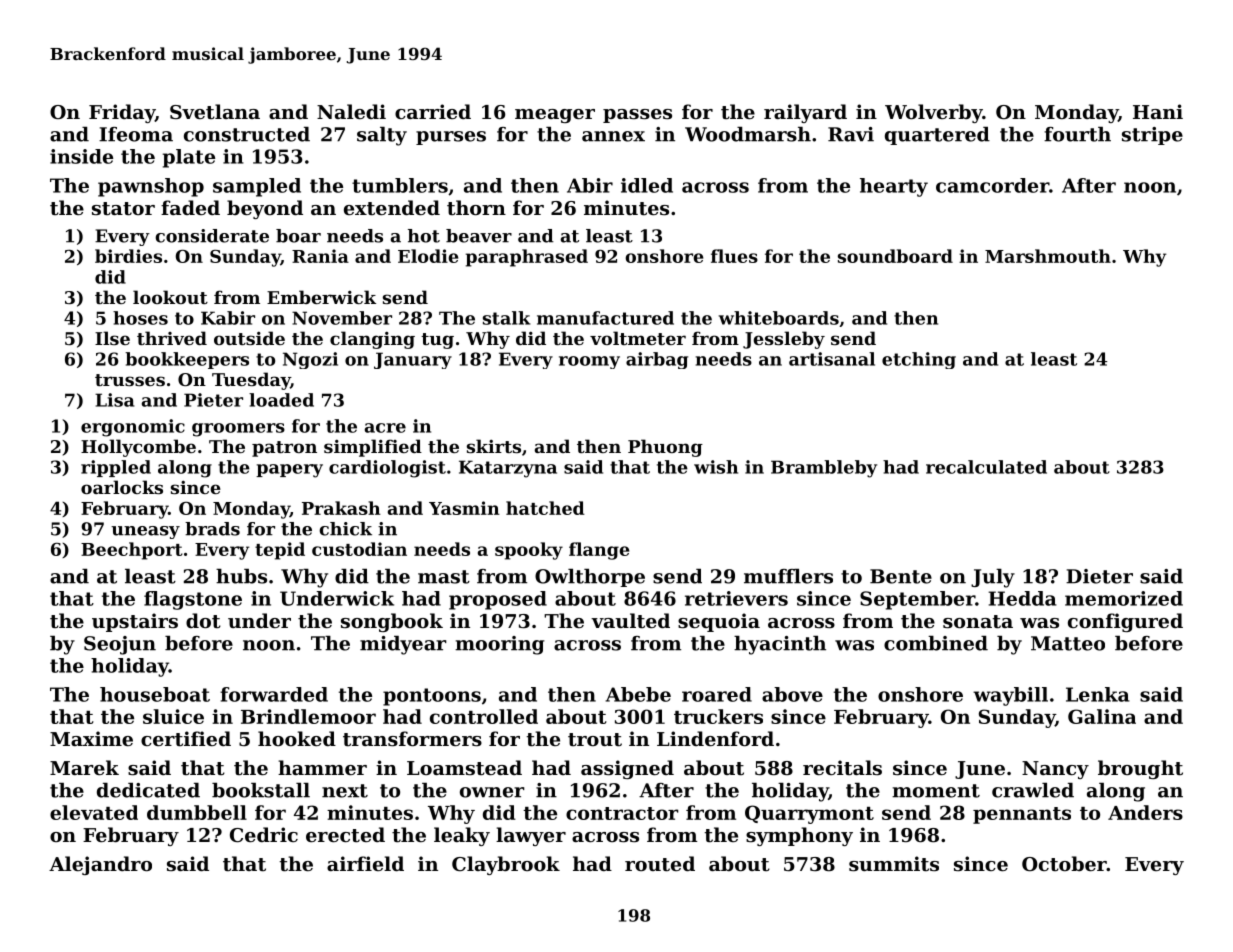 The width and height of the screenshot is (1233, 952). Describe the element at coordinates (736, 598) in the screenshot. I see `retrievers` at that location.
